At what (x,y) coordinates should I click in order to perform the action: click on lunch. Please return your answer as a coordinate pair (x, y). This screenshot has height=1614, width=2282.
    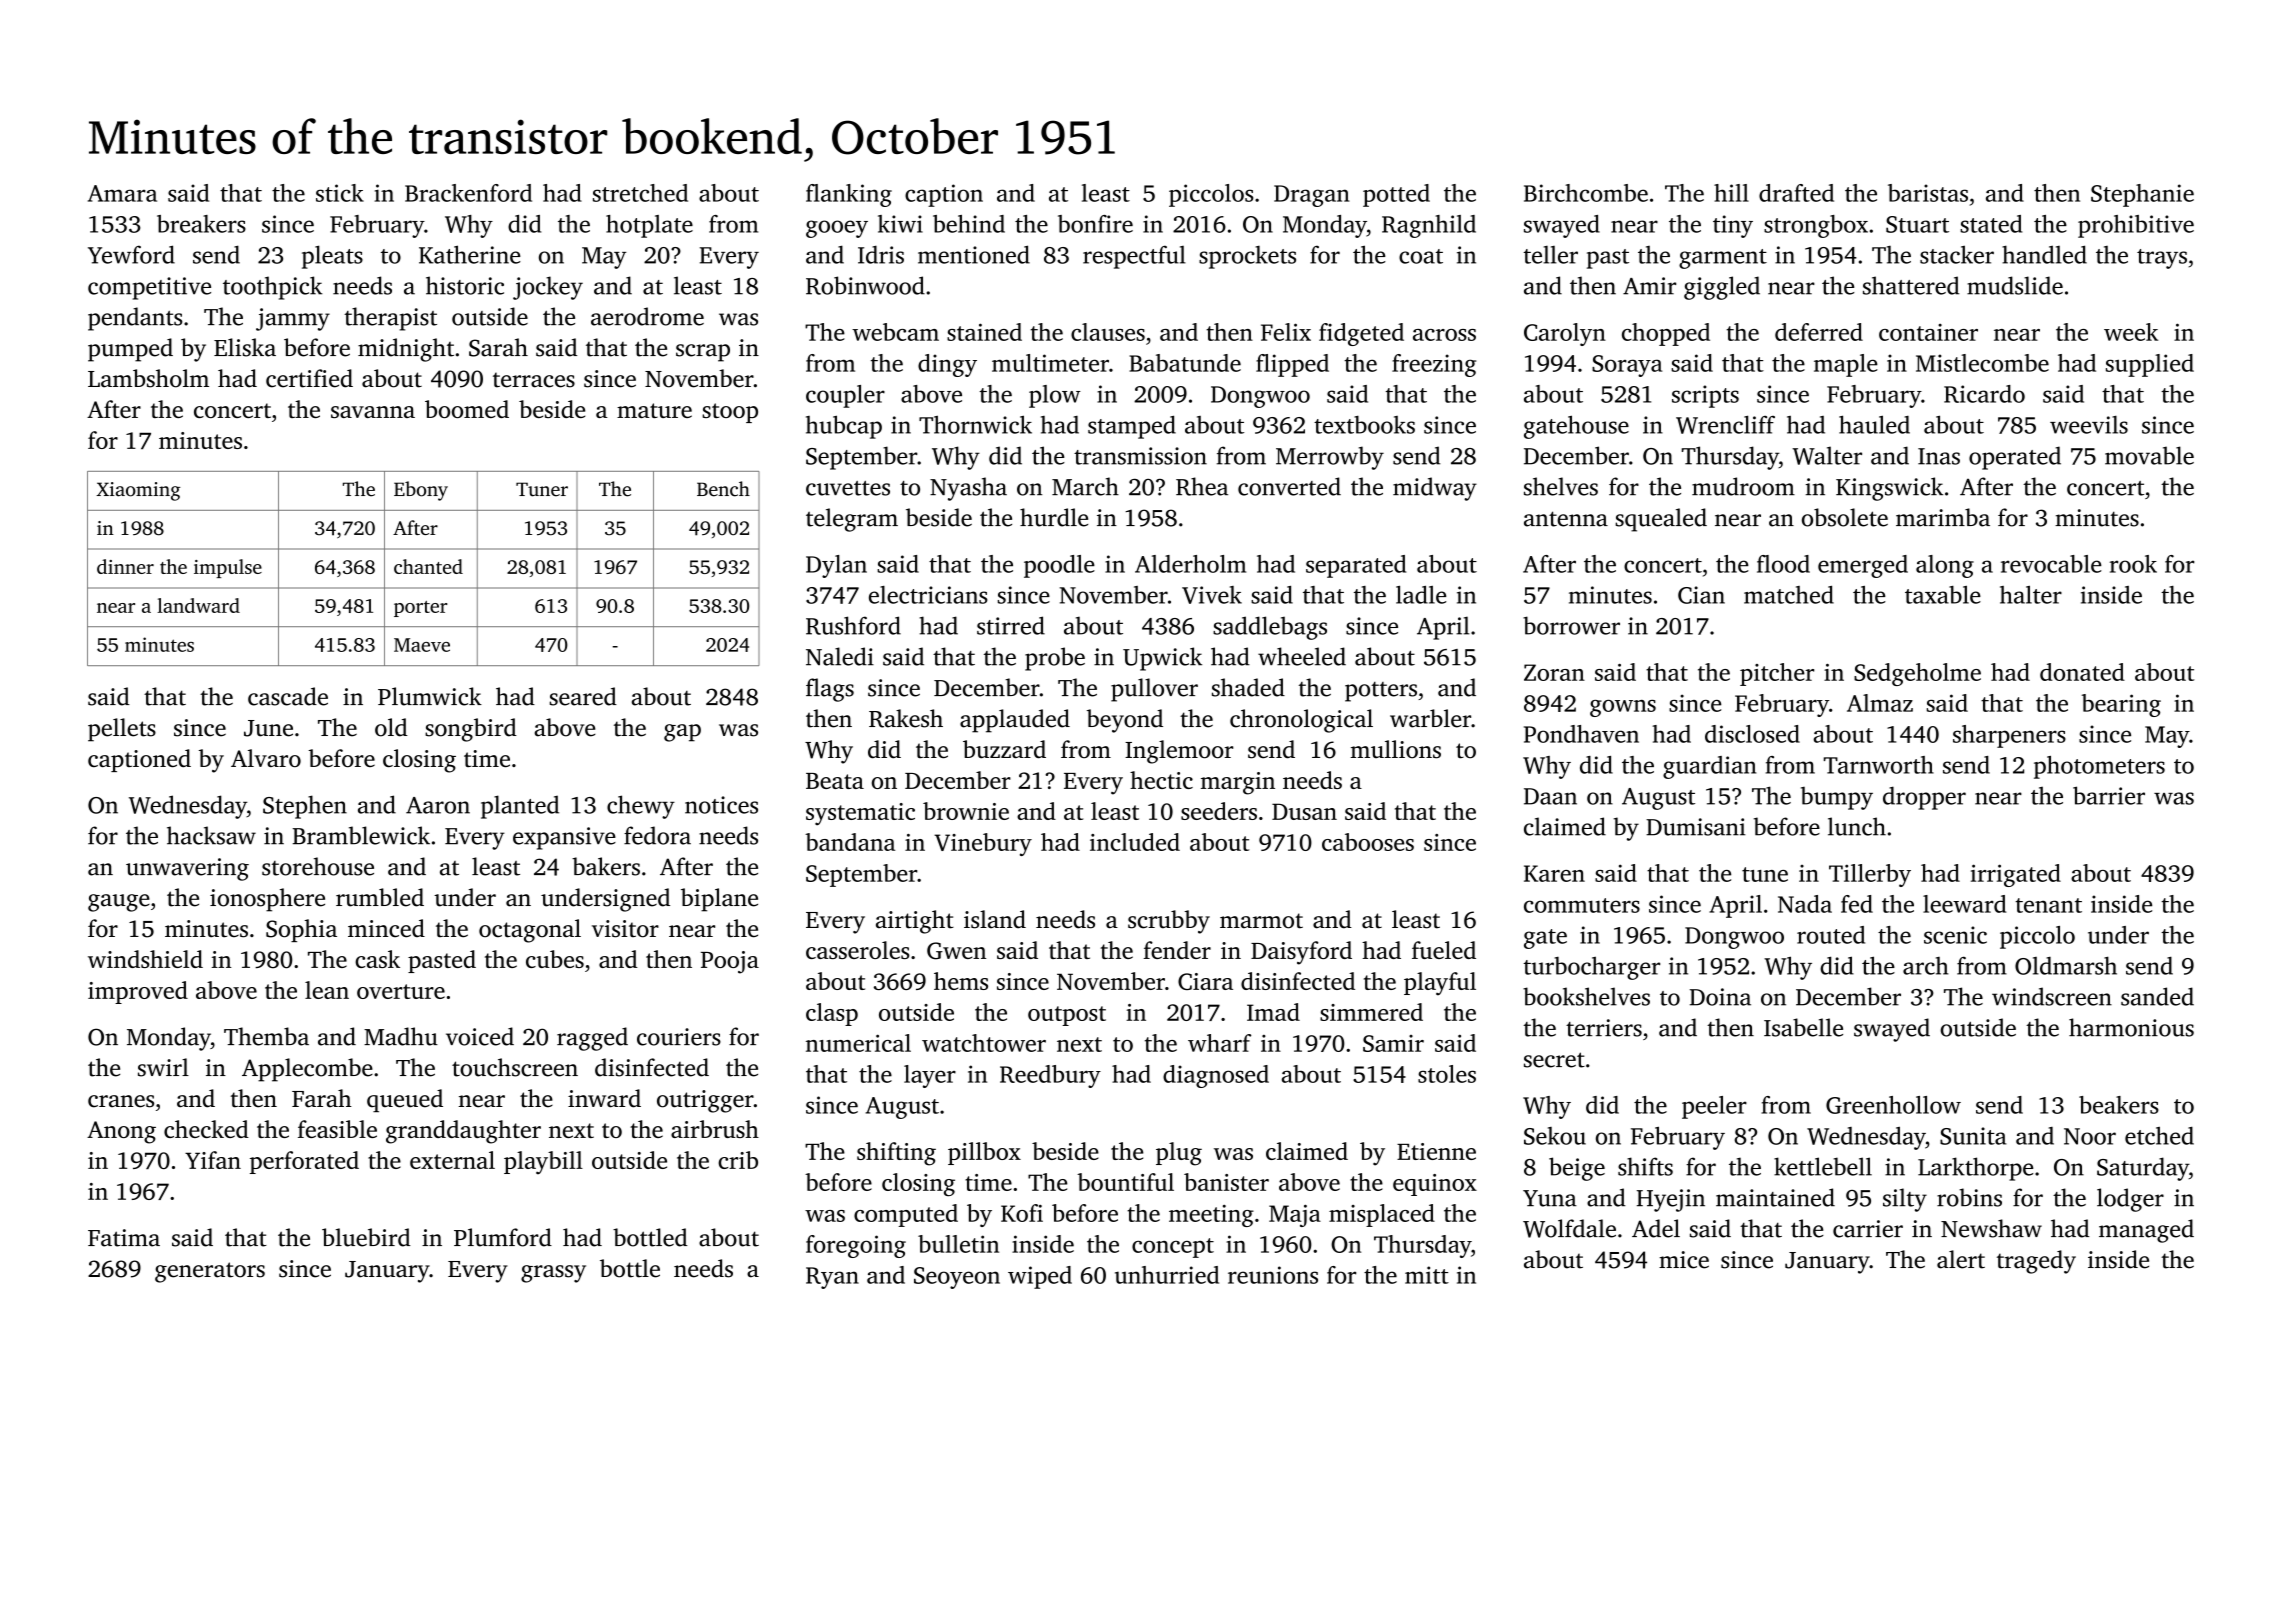
    Looking at the image, I should click on (1857, 826).
